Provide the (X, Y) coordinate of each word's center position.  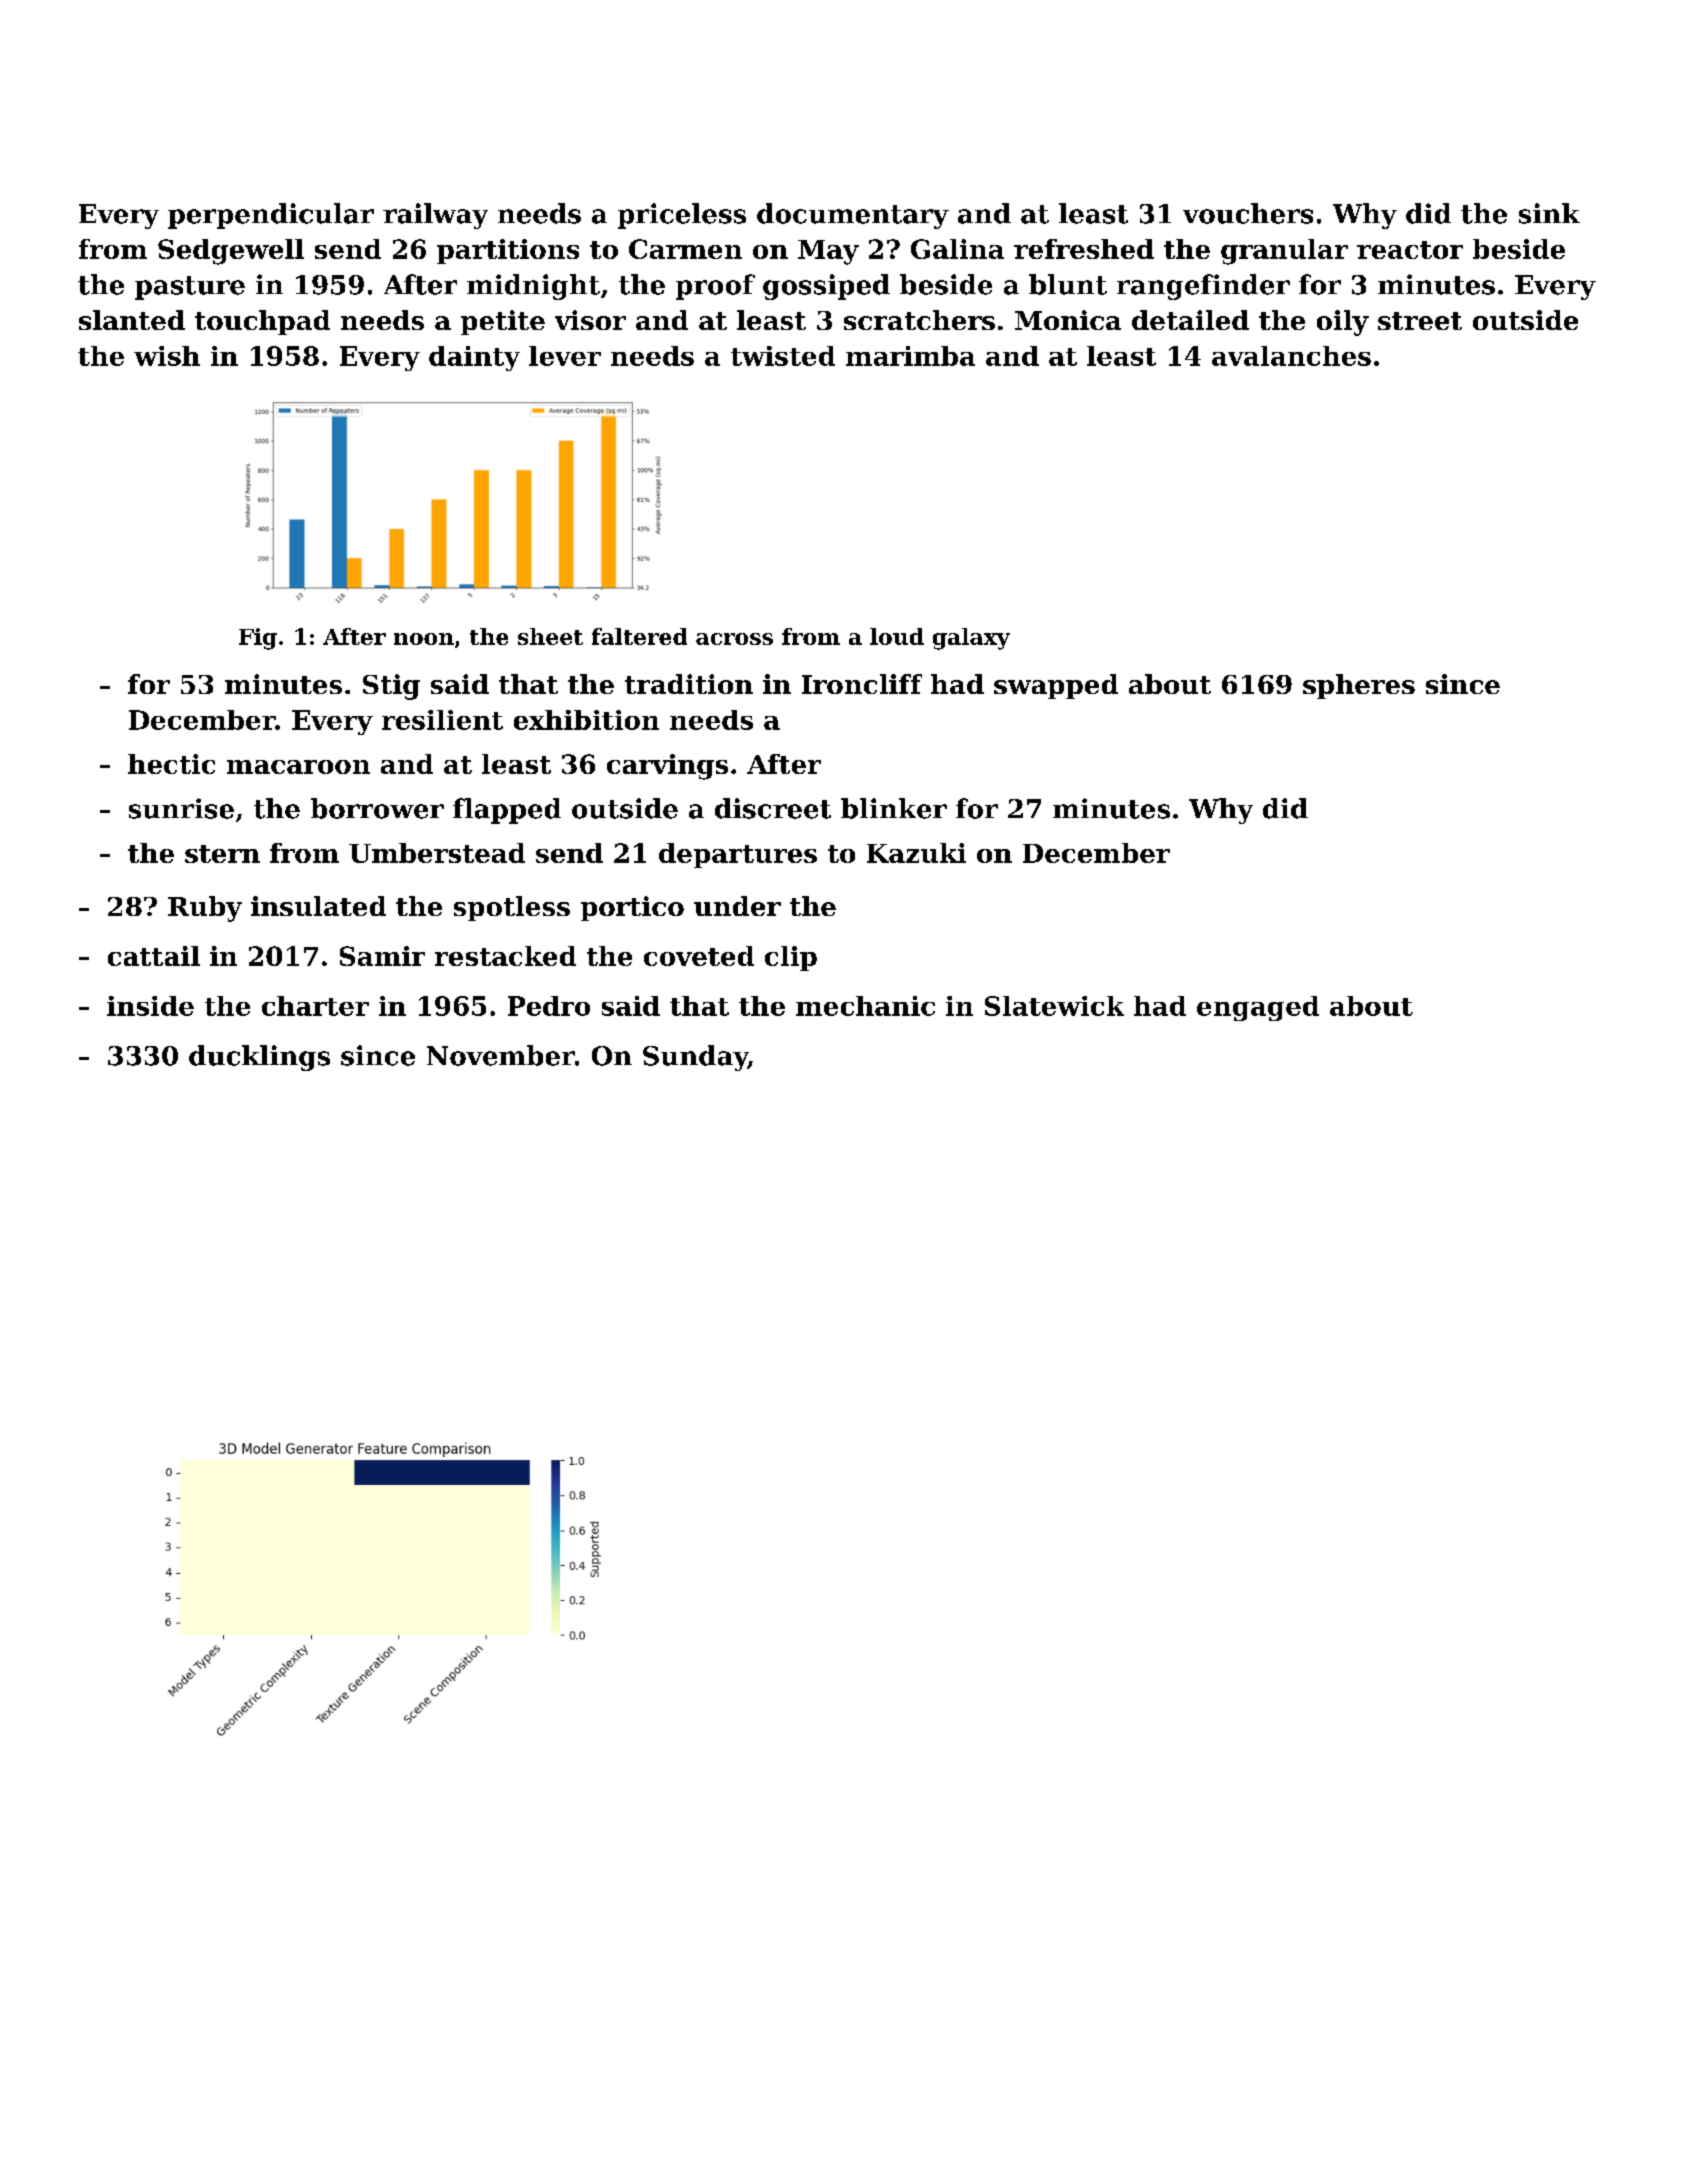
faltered (639, 636)
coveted (699, 956)
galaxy (971, 639)
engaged (1258, 1008)
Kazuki (916, 853)
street (1420, 321)
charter (315, 1006)
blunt (1068, 284)
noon (424, 639)
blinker (894, 808)
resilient (442, 720)
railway (435, 216)
